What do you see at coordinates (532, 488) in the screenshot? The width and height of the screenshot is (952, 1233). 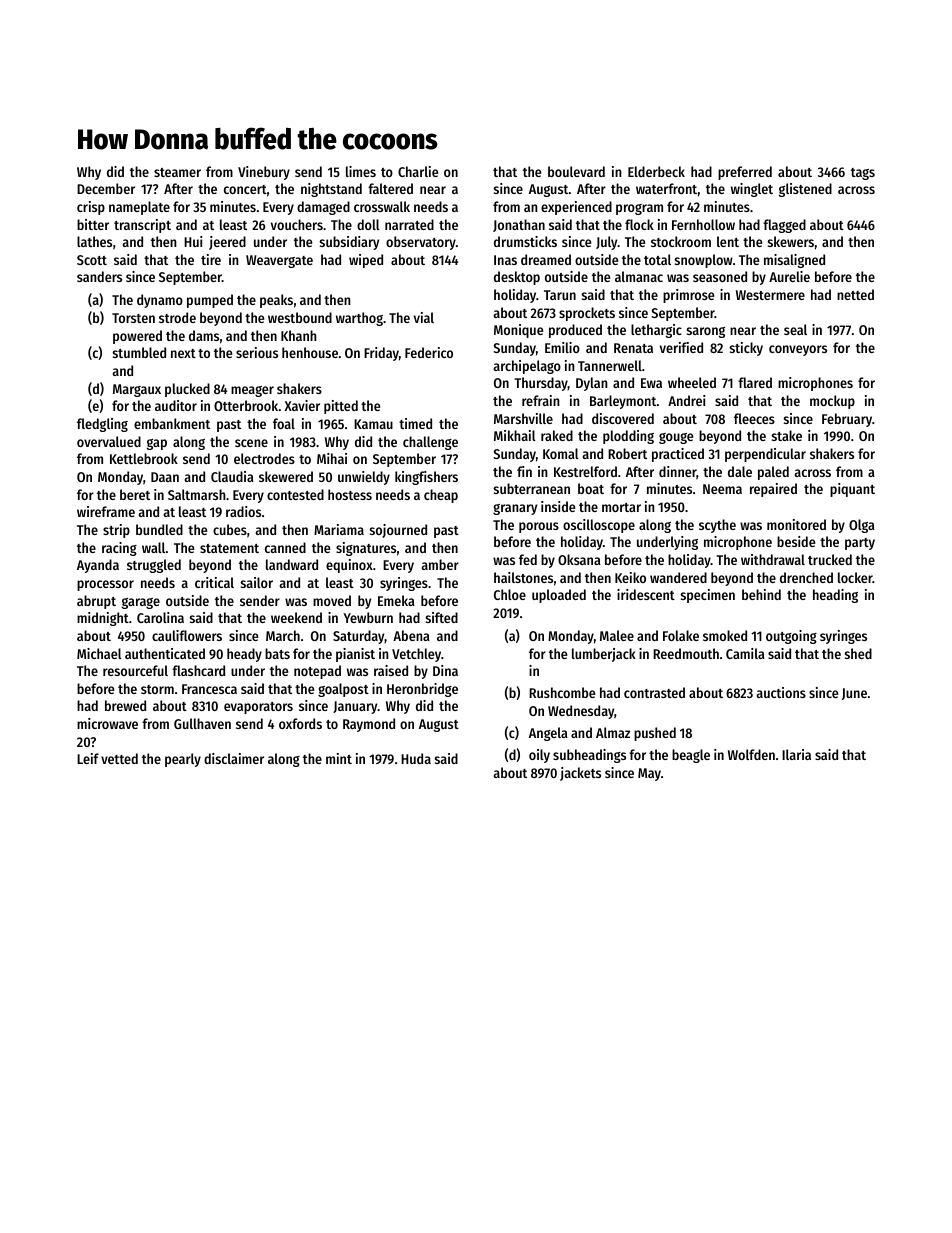 I see `subterranean` at bounding box center [532, 488].
